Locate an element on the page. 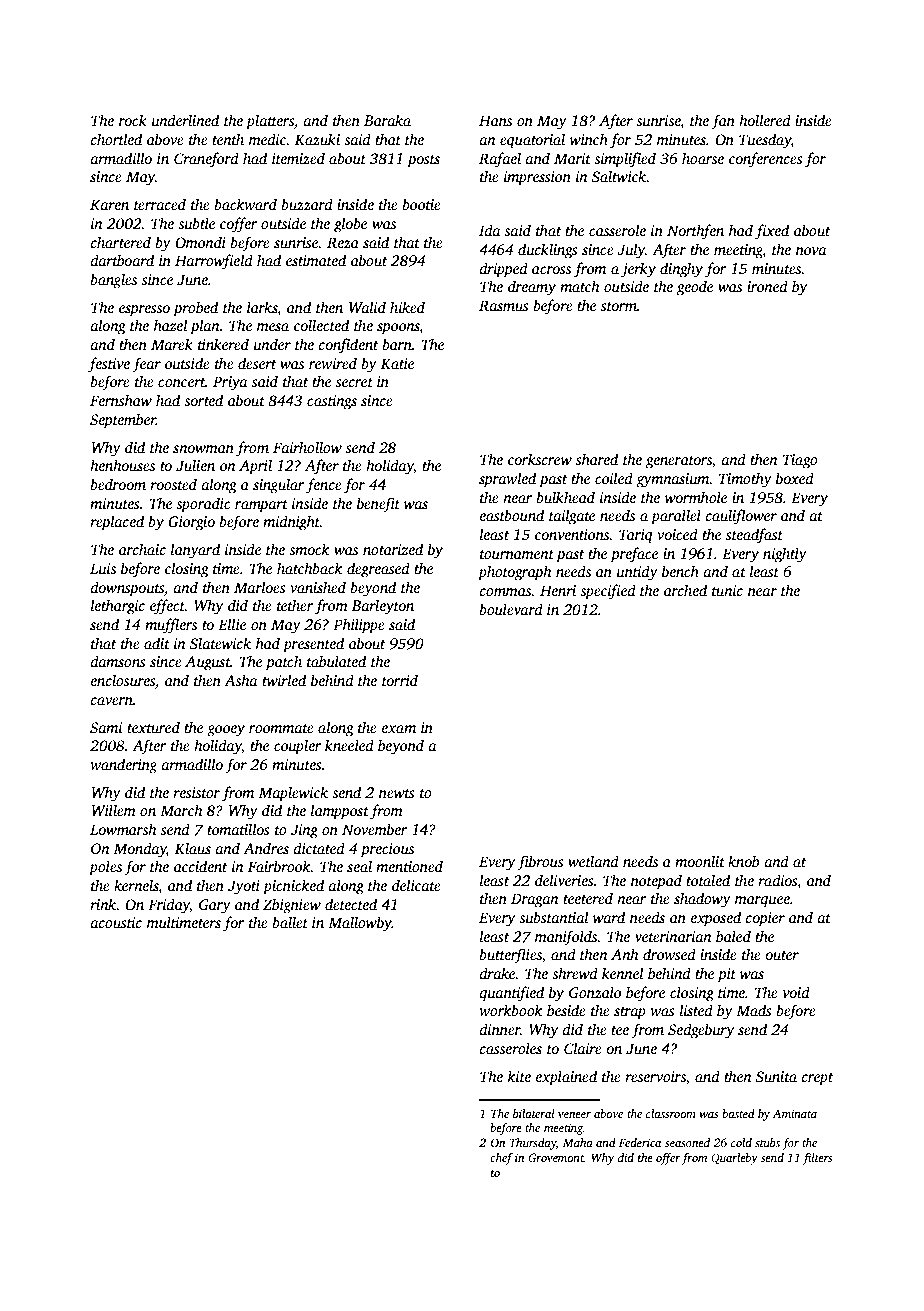 This document has height=1311, width=924. fibrous is located at coordinates (540, 863).
